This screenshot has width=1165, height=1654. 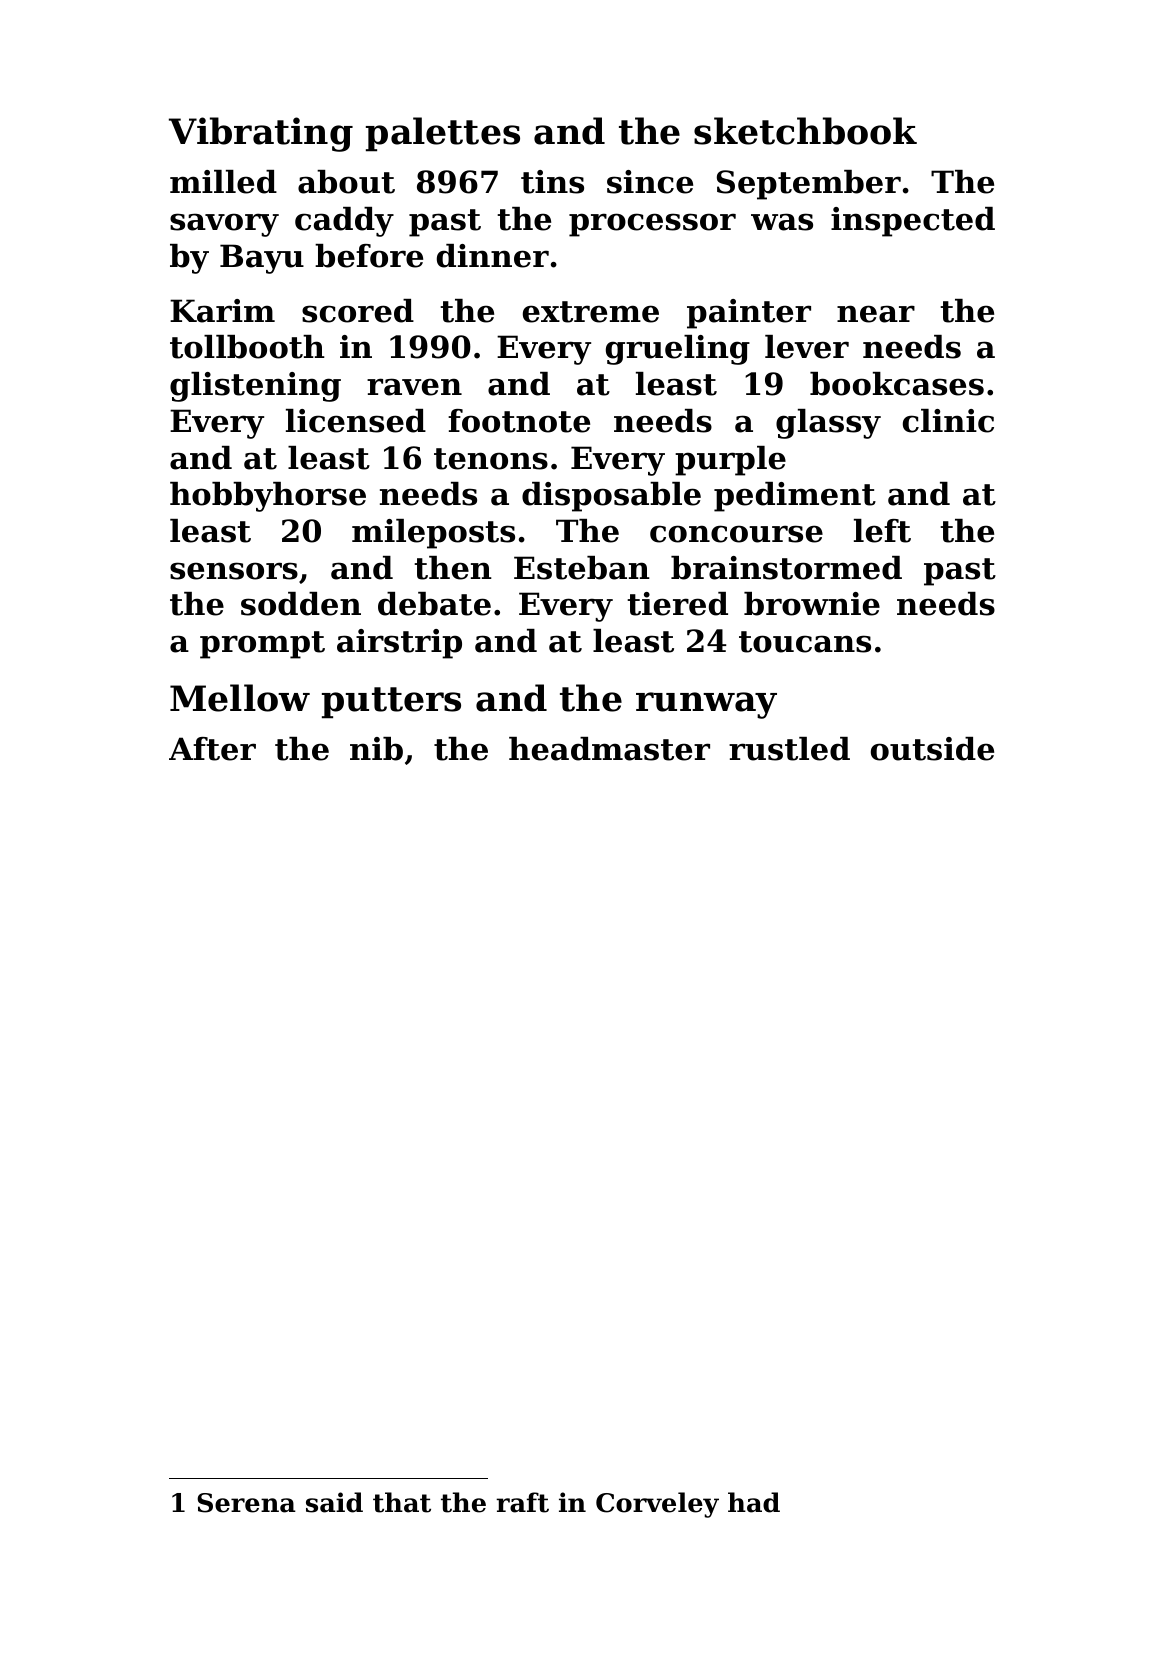 I want to click on said, so click(x=334, y=1502).
